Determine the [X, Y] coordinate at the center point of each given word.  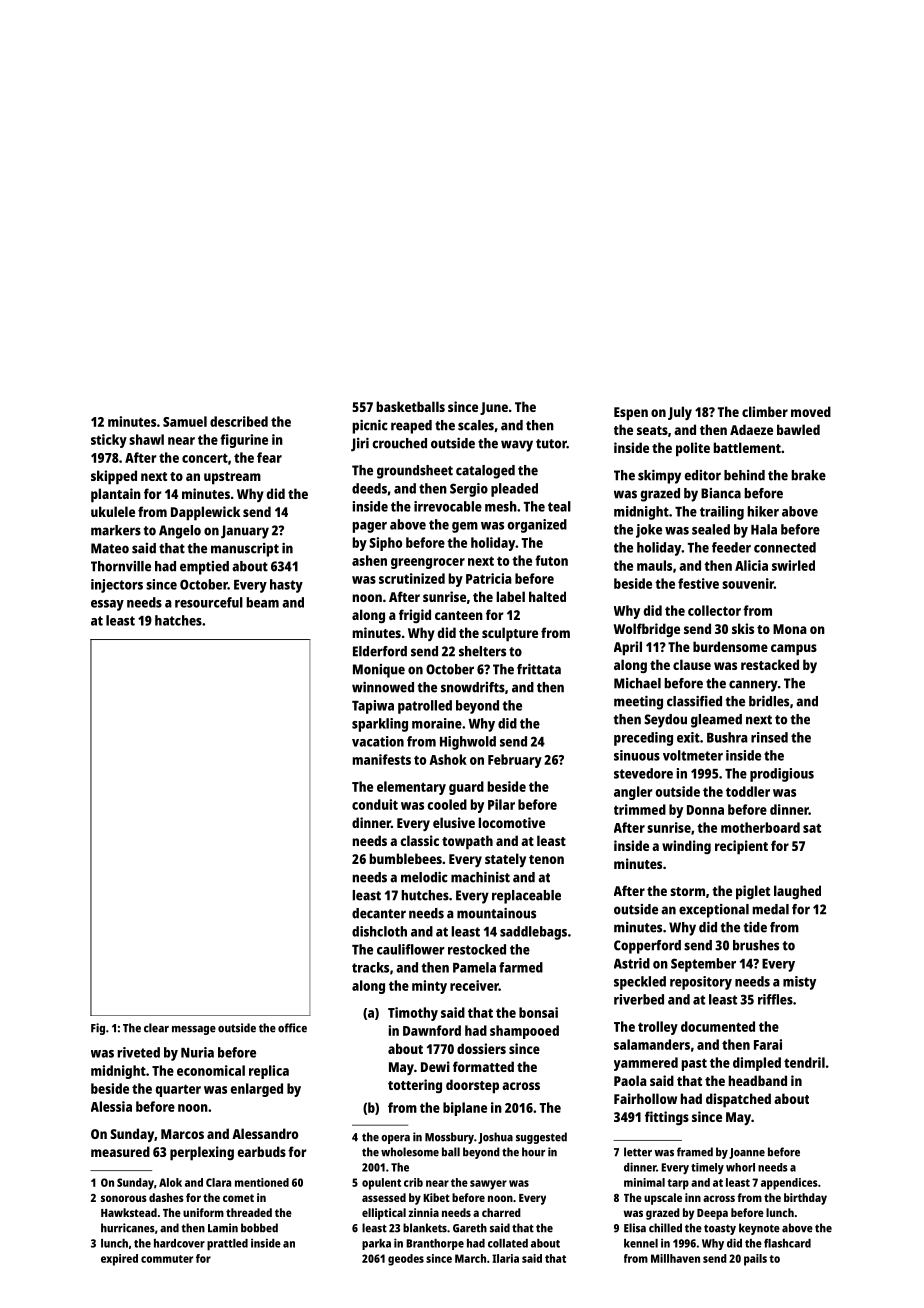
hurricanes [128, 1228]
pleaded [514, 490]
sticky [109, 441]
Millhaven [675, 1258]
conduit [375, 804]
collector [714, 610]
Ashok [448, 759]
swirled [793, 565]
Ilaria [505, 1258]
